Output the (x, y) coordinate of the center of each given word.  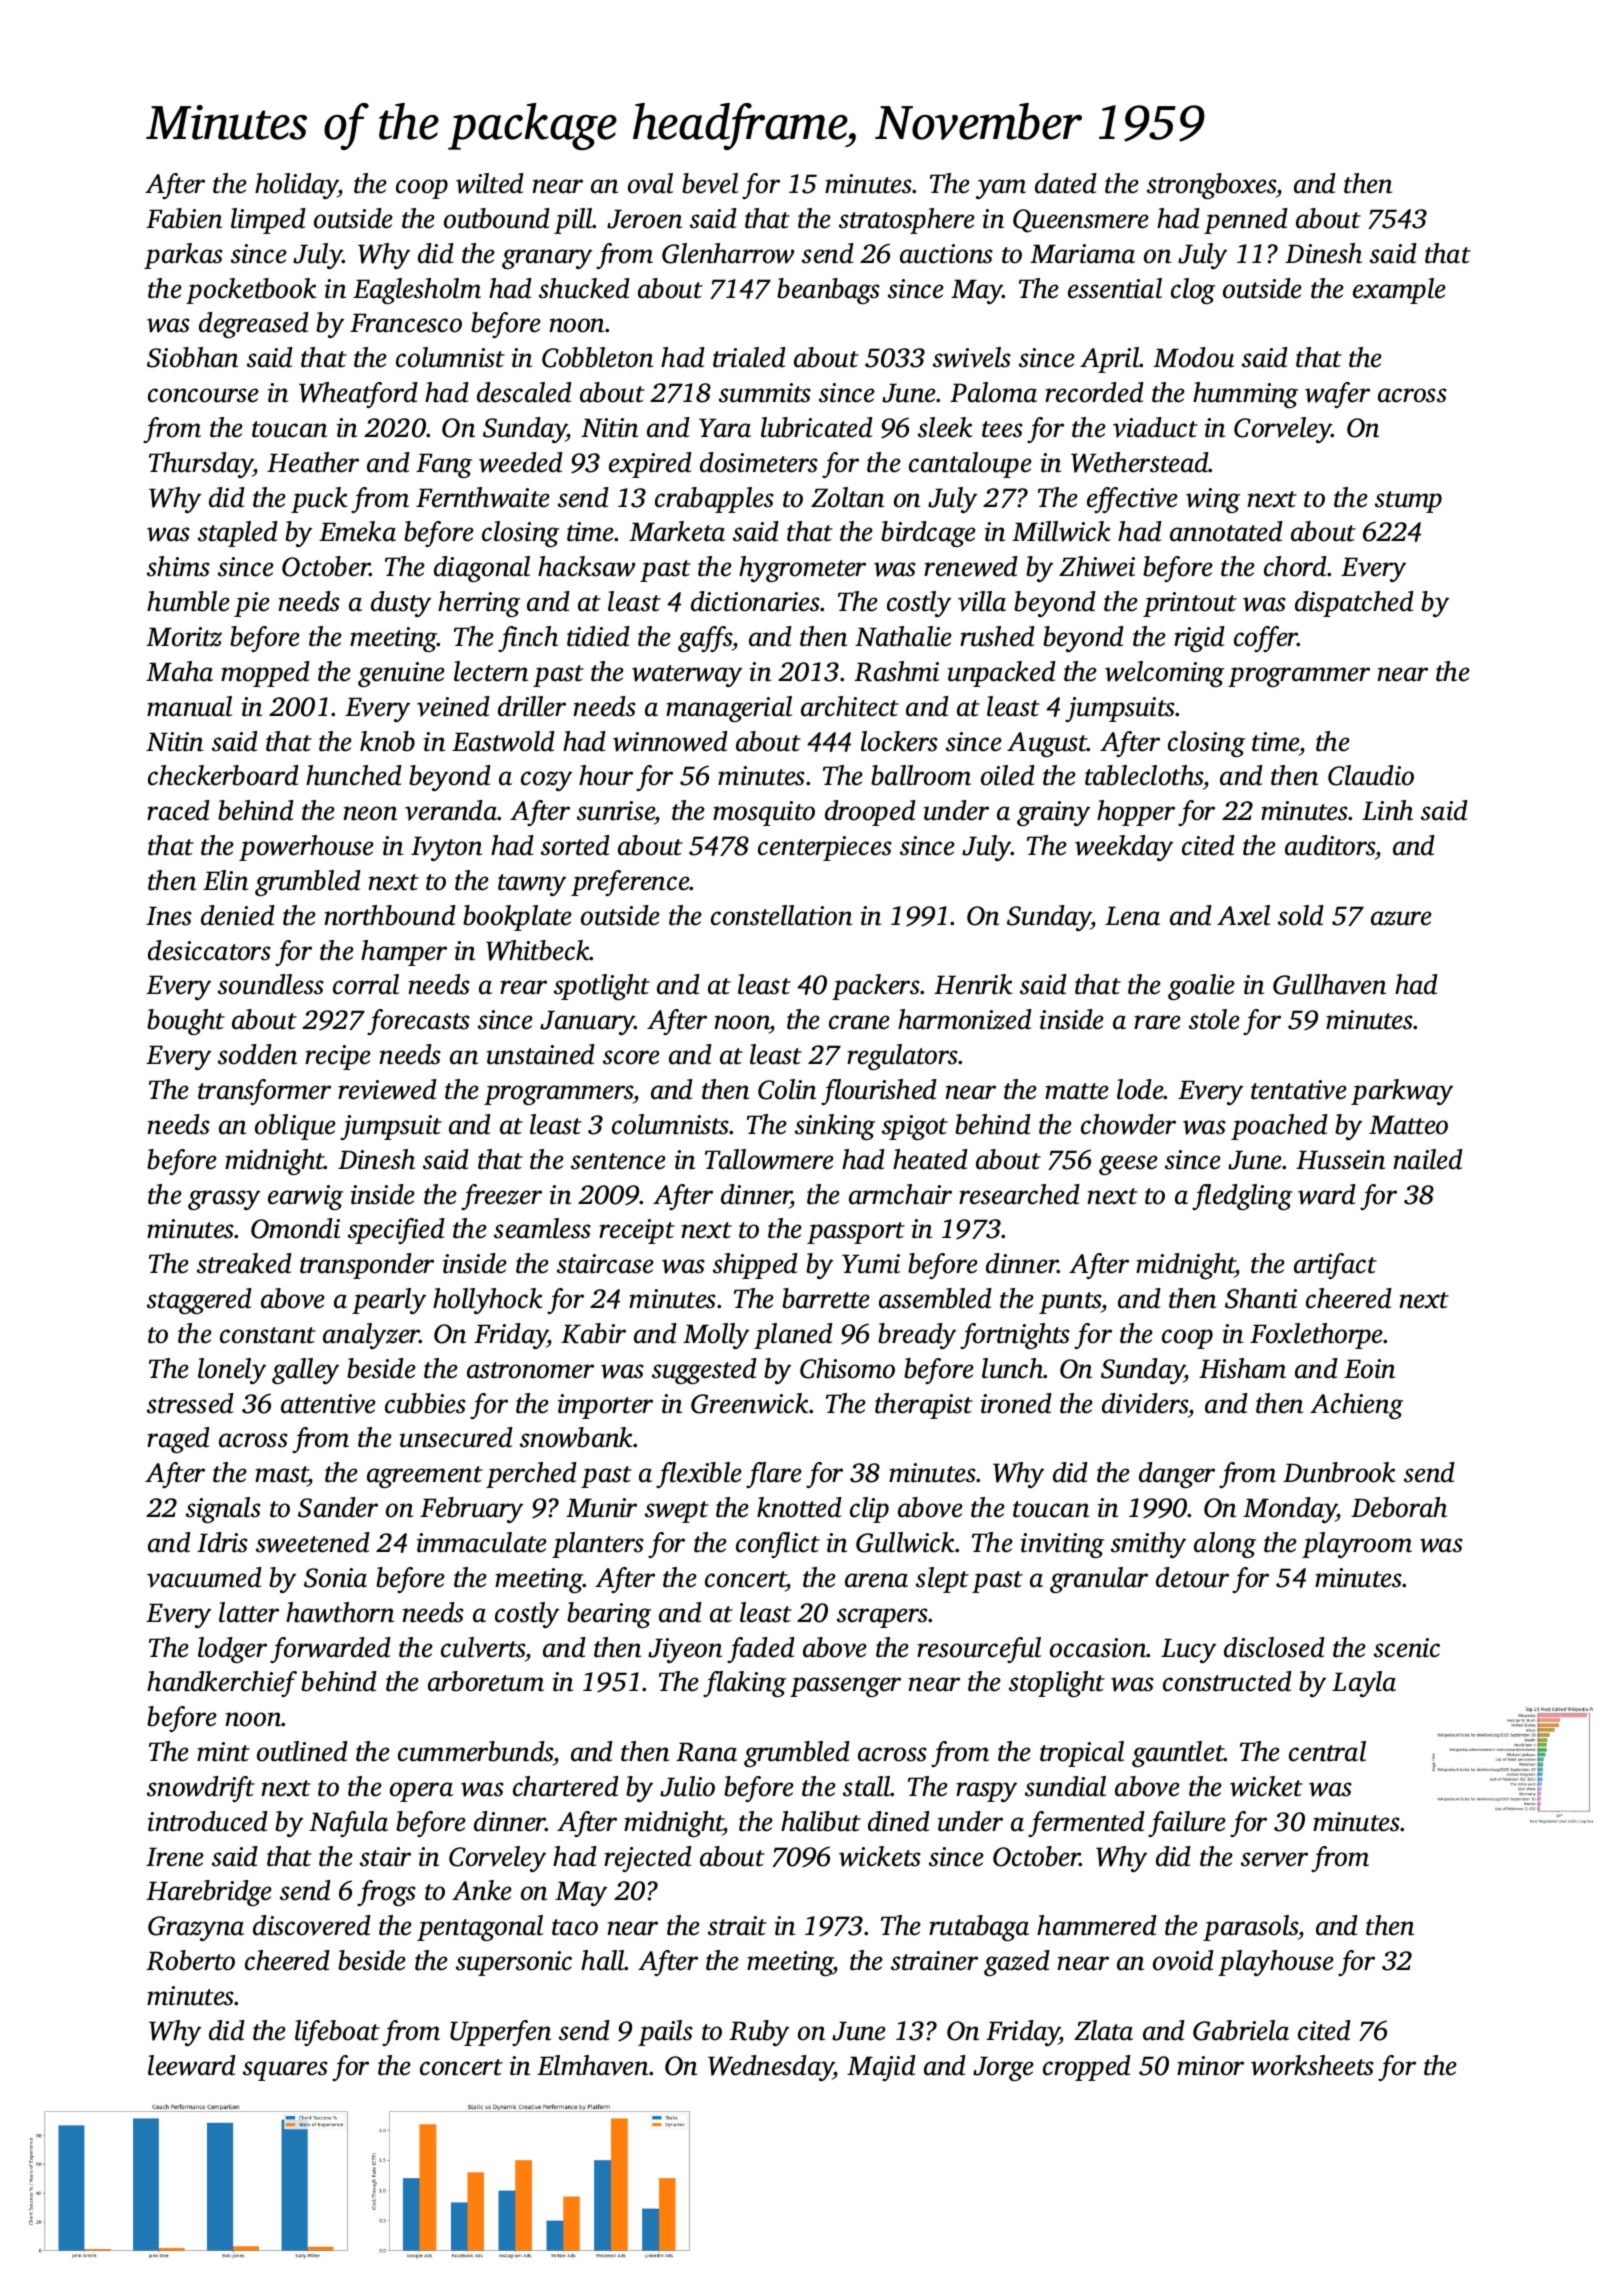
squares (285, 2071)
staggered (199, 1301)
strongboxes (1212, 186)
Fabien (184, 218)
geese (1128, 1165)
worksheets (1312, 2065)
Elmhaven (592, 2065)
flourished (879, 1092)
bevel (710, 183)
